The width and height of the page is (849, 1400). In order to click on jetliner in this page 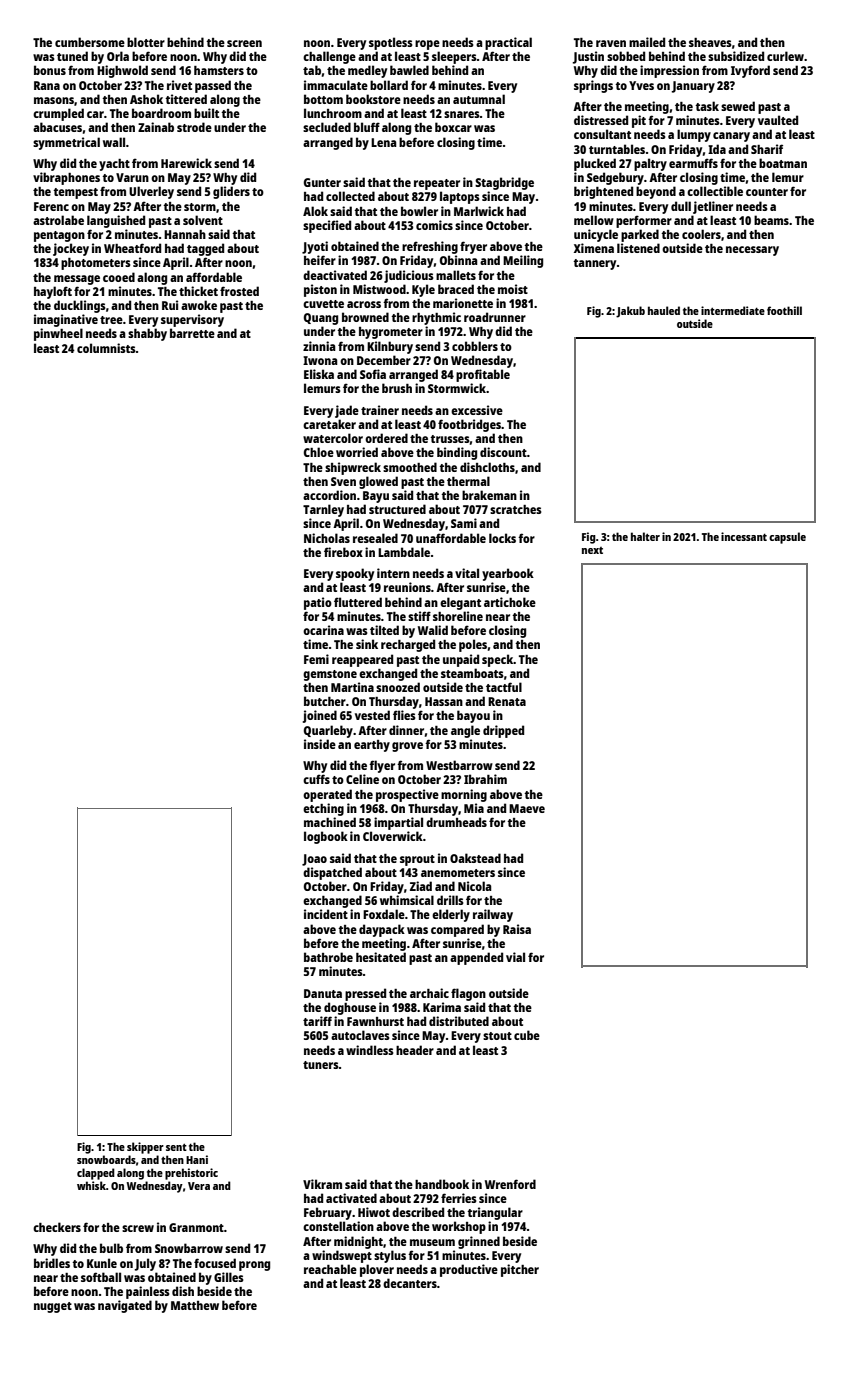, I will do `click(713, 207)`.
